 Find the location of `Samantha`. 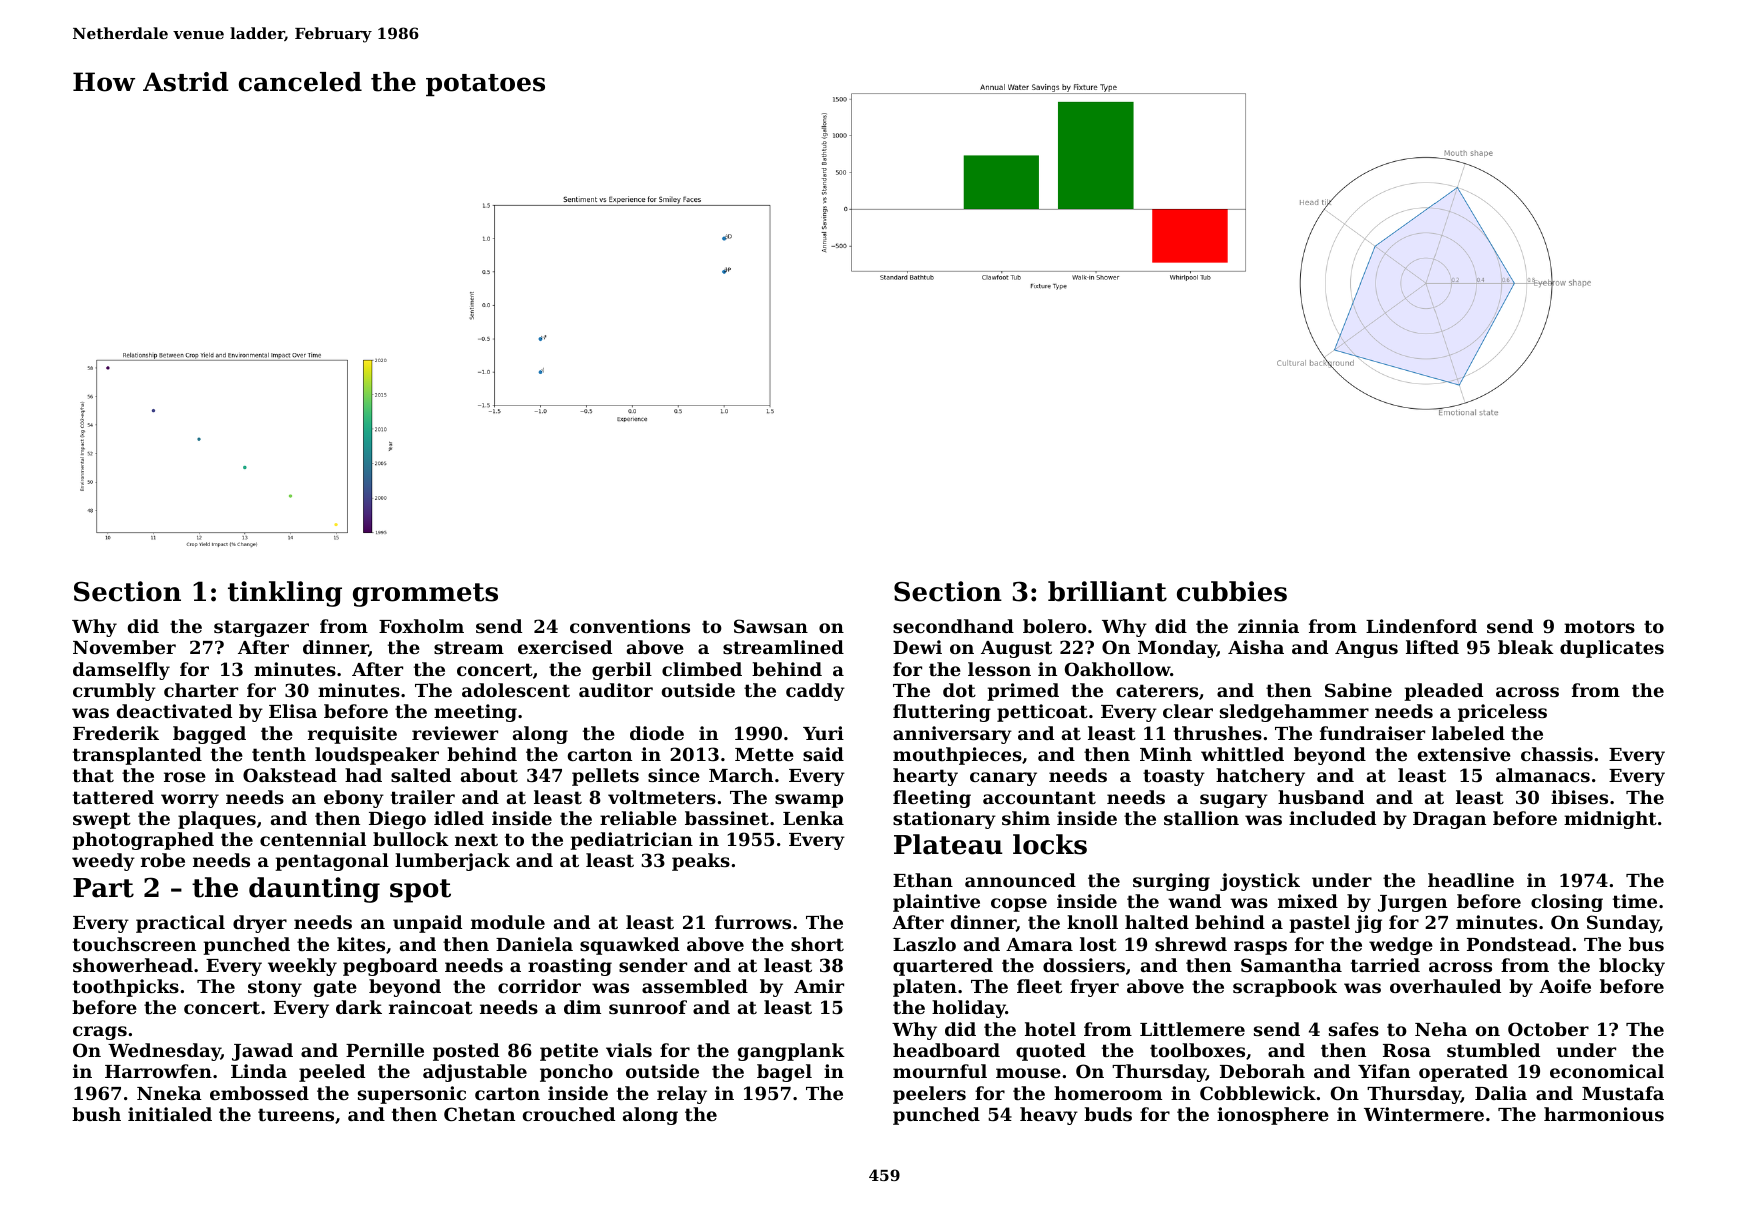

Samantha is located at coordinates (1291, 965).
